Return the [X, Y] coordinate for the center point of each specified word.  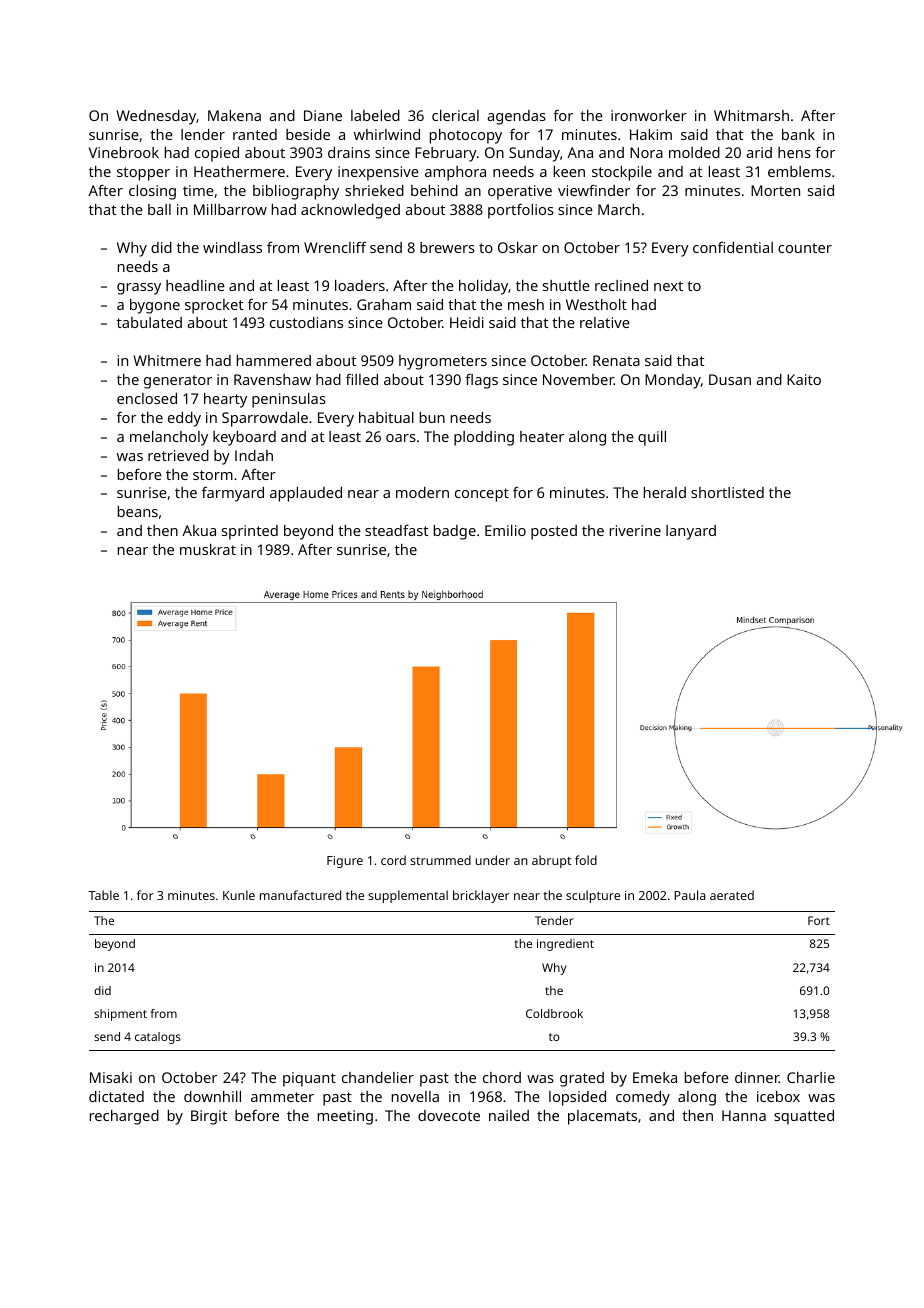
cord [393, 860]
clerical [455, 115]
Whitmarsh [751, 115]
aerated [732, 895]
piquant [309, 1079]
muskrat [208, 549]
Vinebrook [124, 152]
